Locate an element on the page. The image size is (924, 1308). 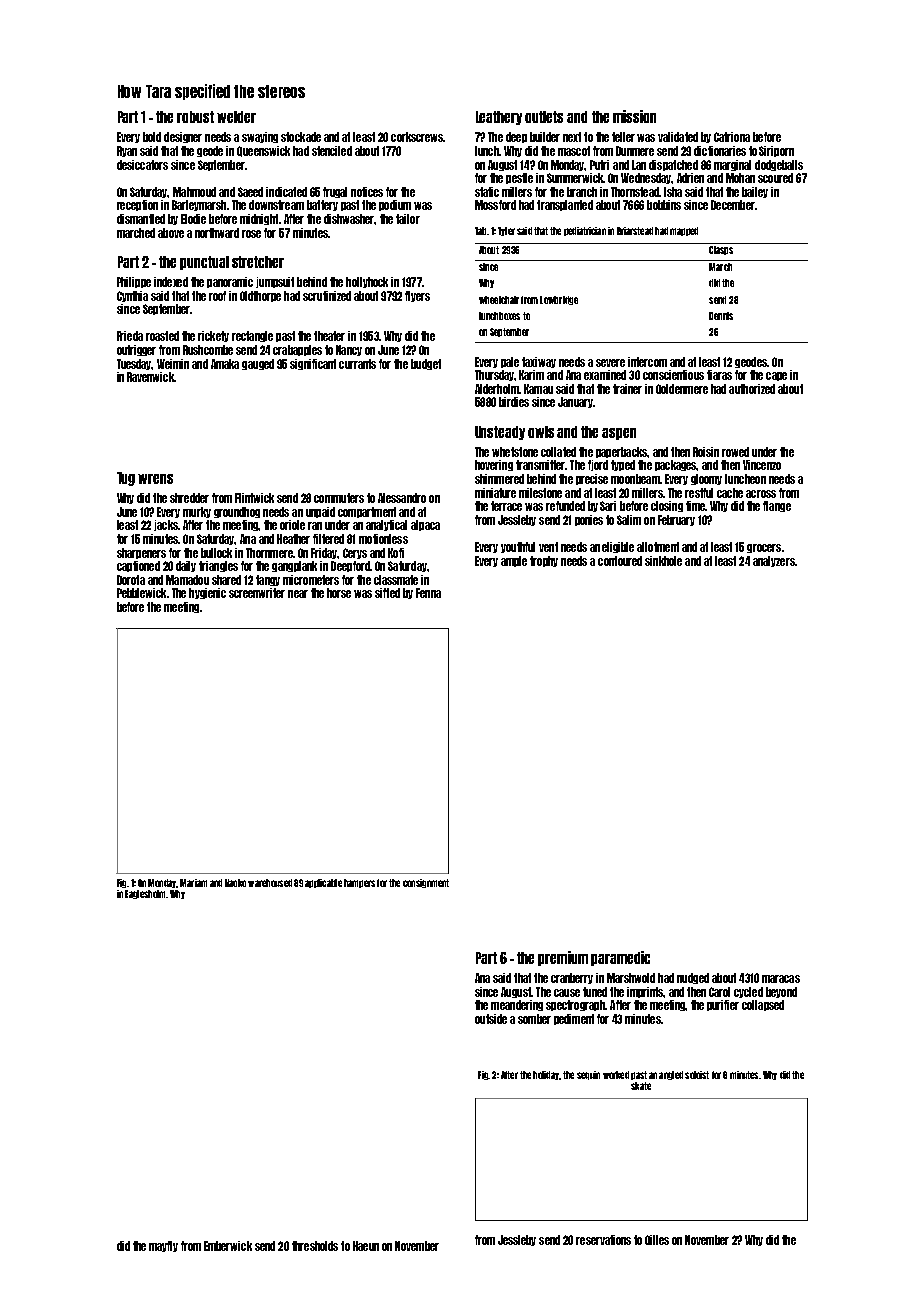
stockade is located at coordinates (301, 137).
